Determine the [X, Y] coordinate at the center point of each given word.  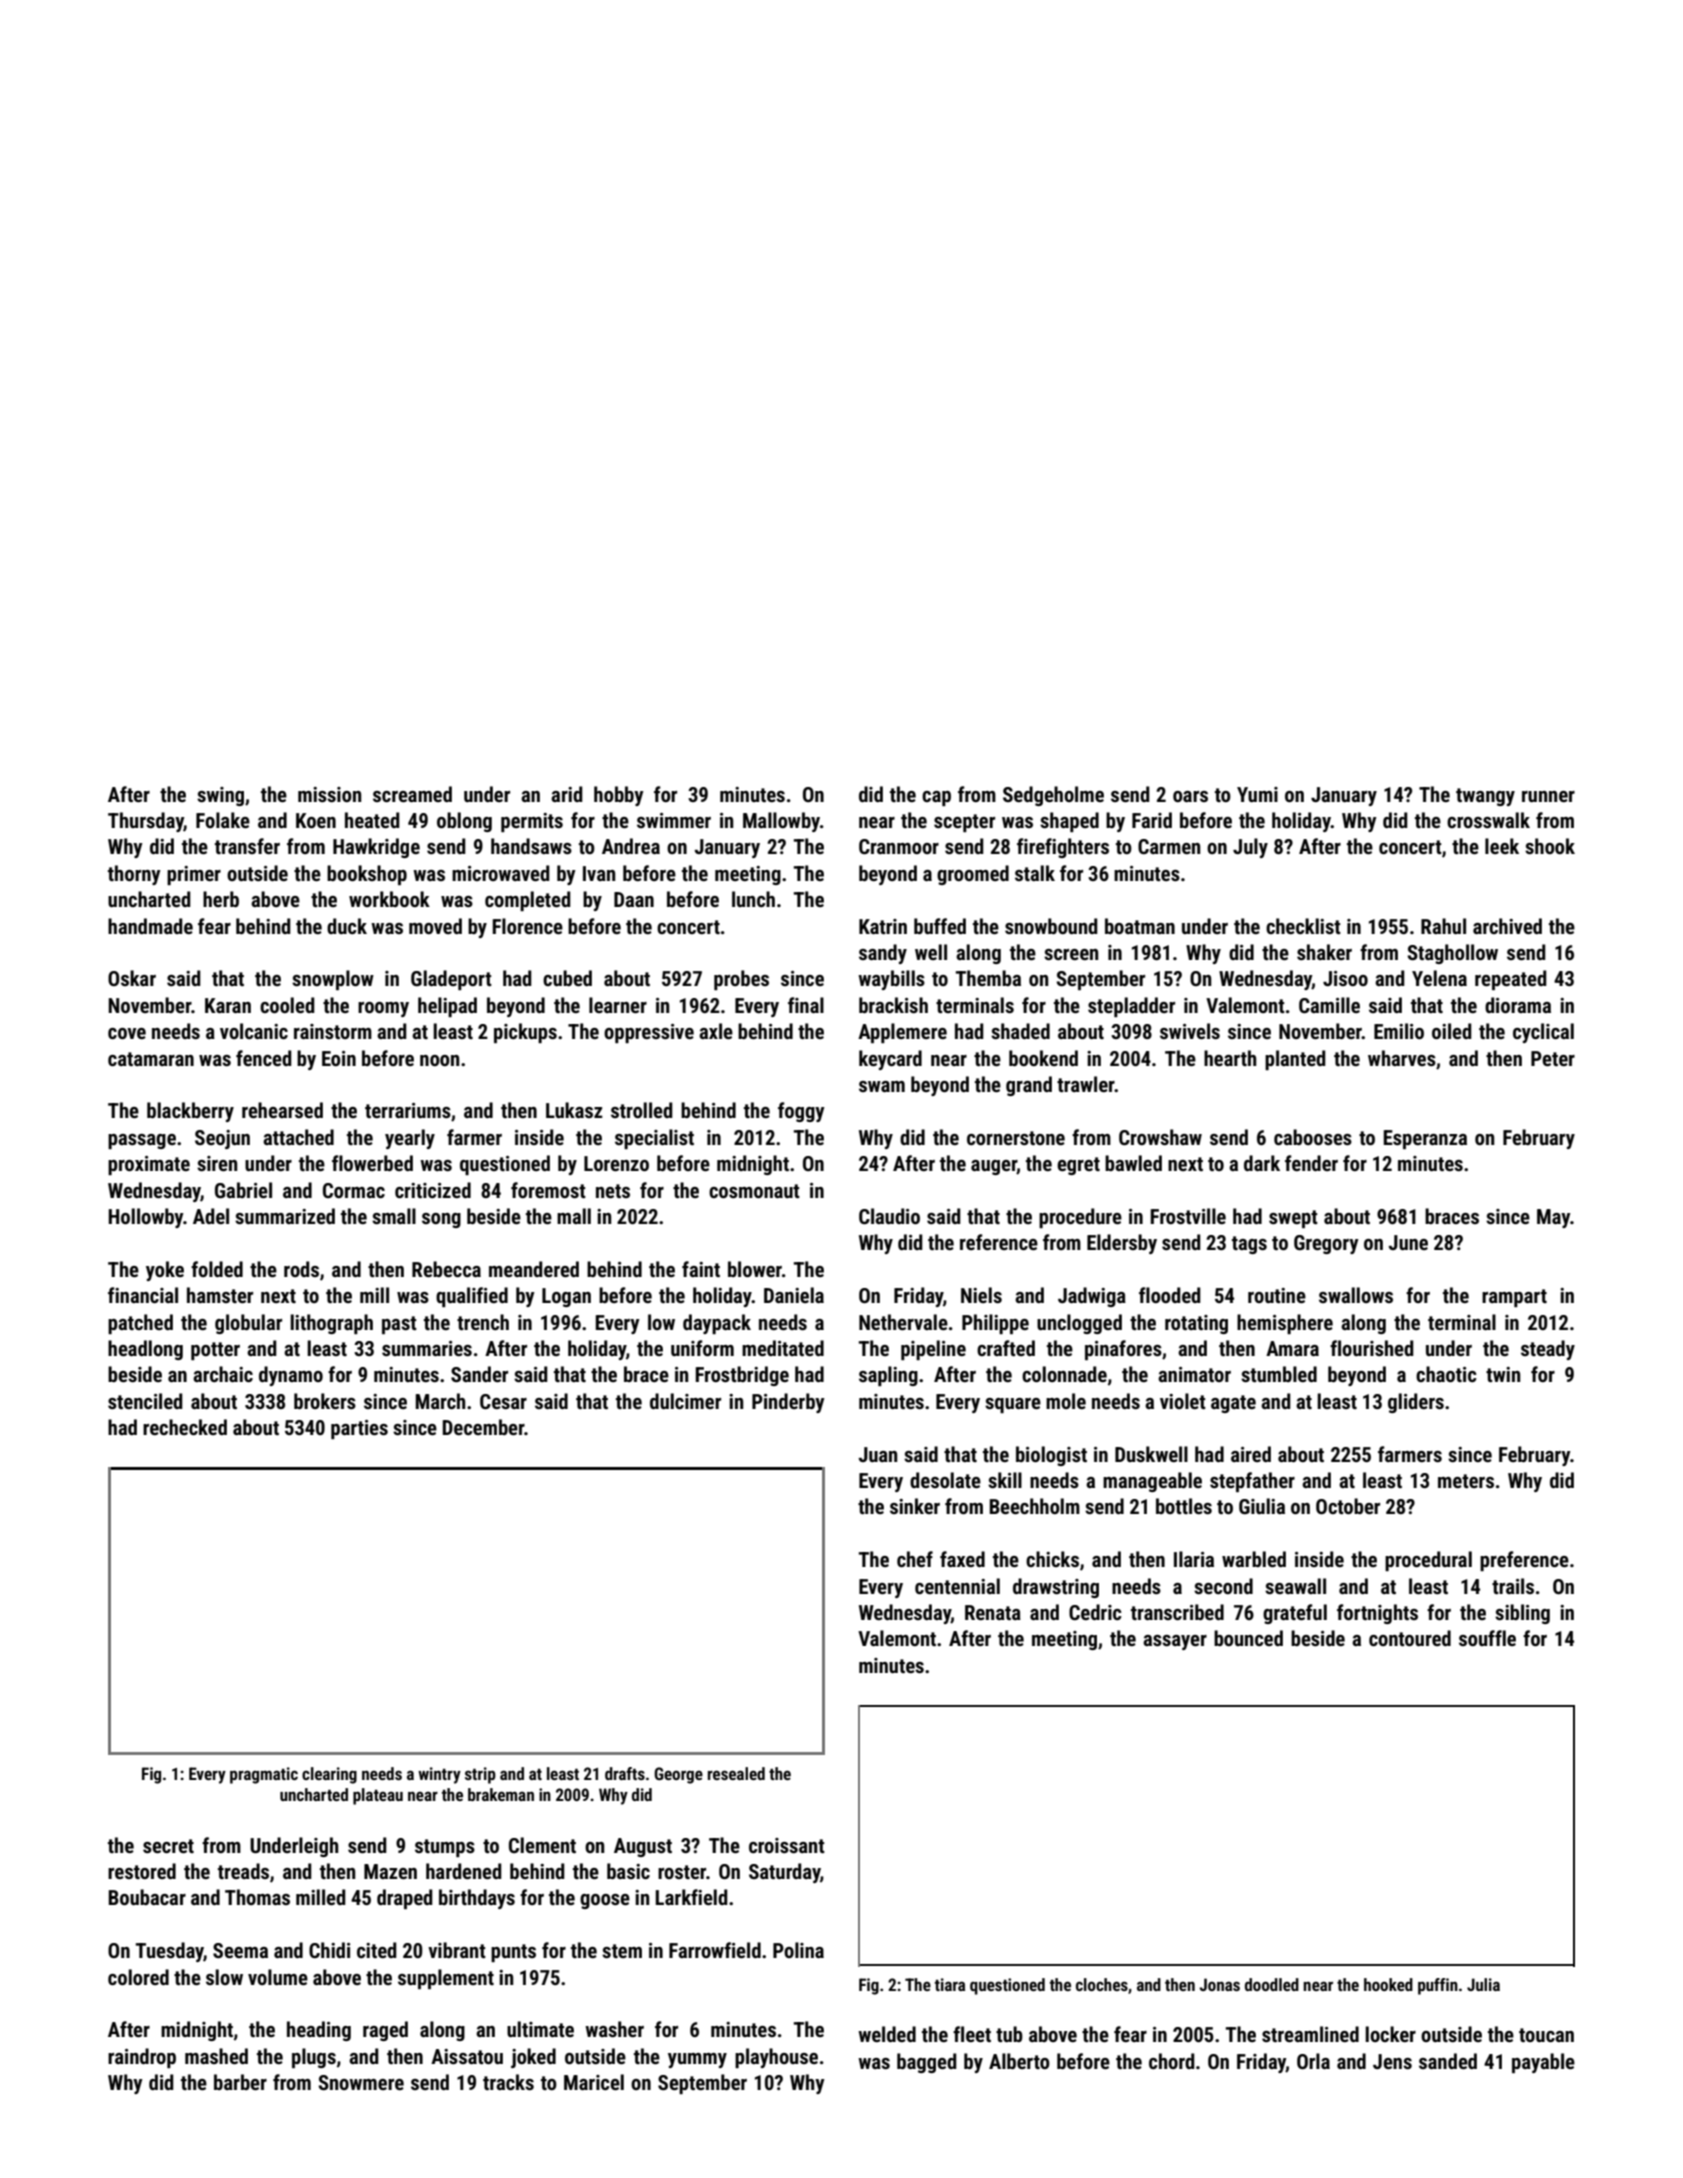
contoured [1410, 1638]
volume [278, 1977]
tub [1009, 2034]
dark [1262, 1163]
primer [194, 875]
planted [1295, 1060]
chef [915, 1559]
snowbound [1051, 926]
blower [755, 1269]
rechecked [185, 1427]
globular [248, 1324]
